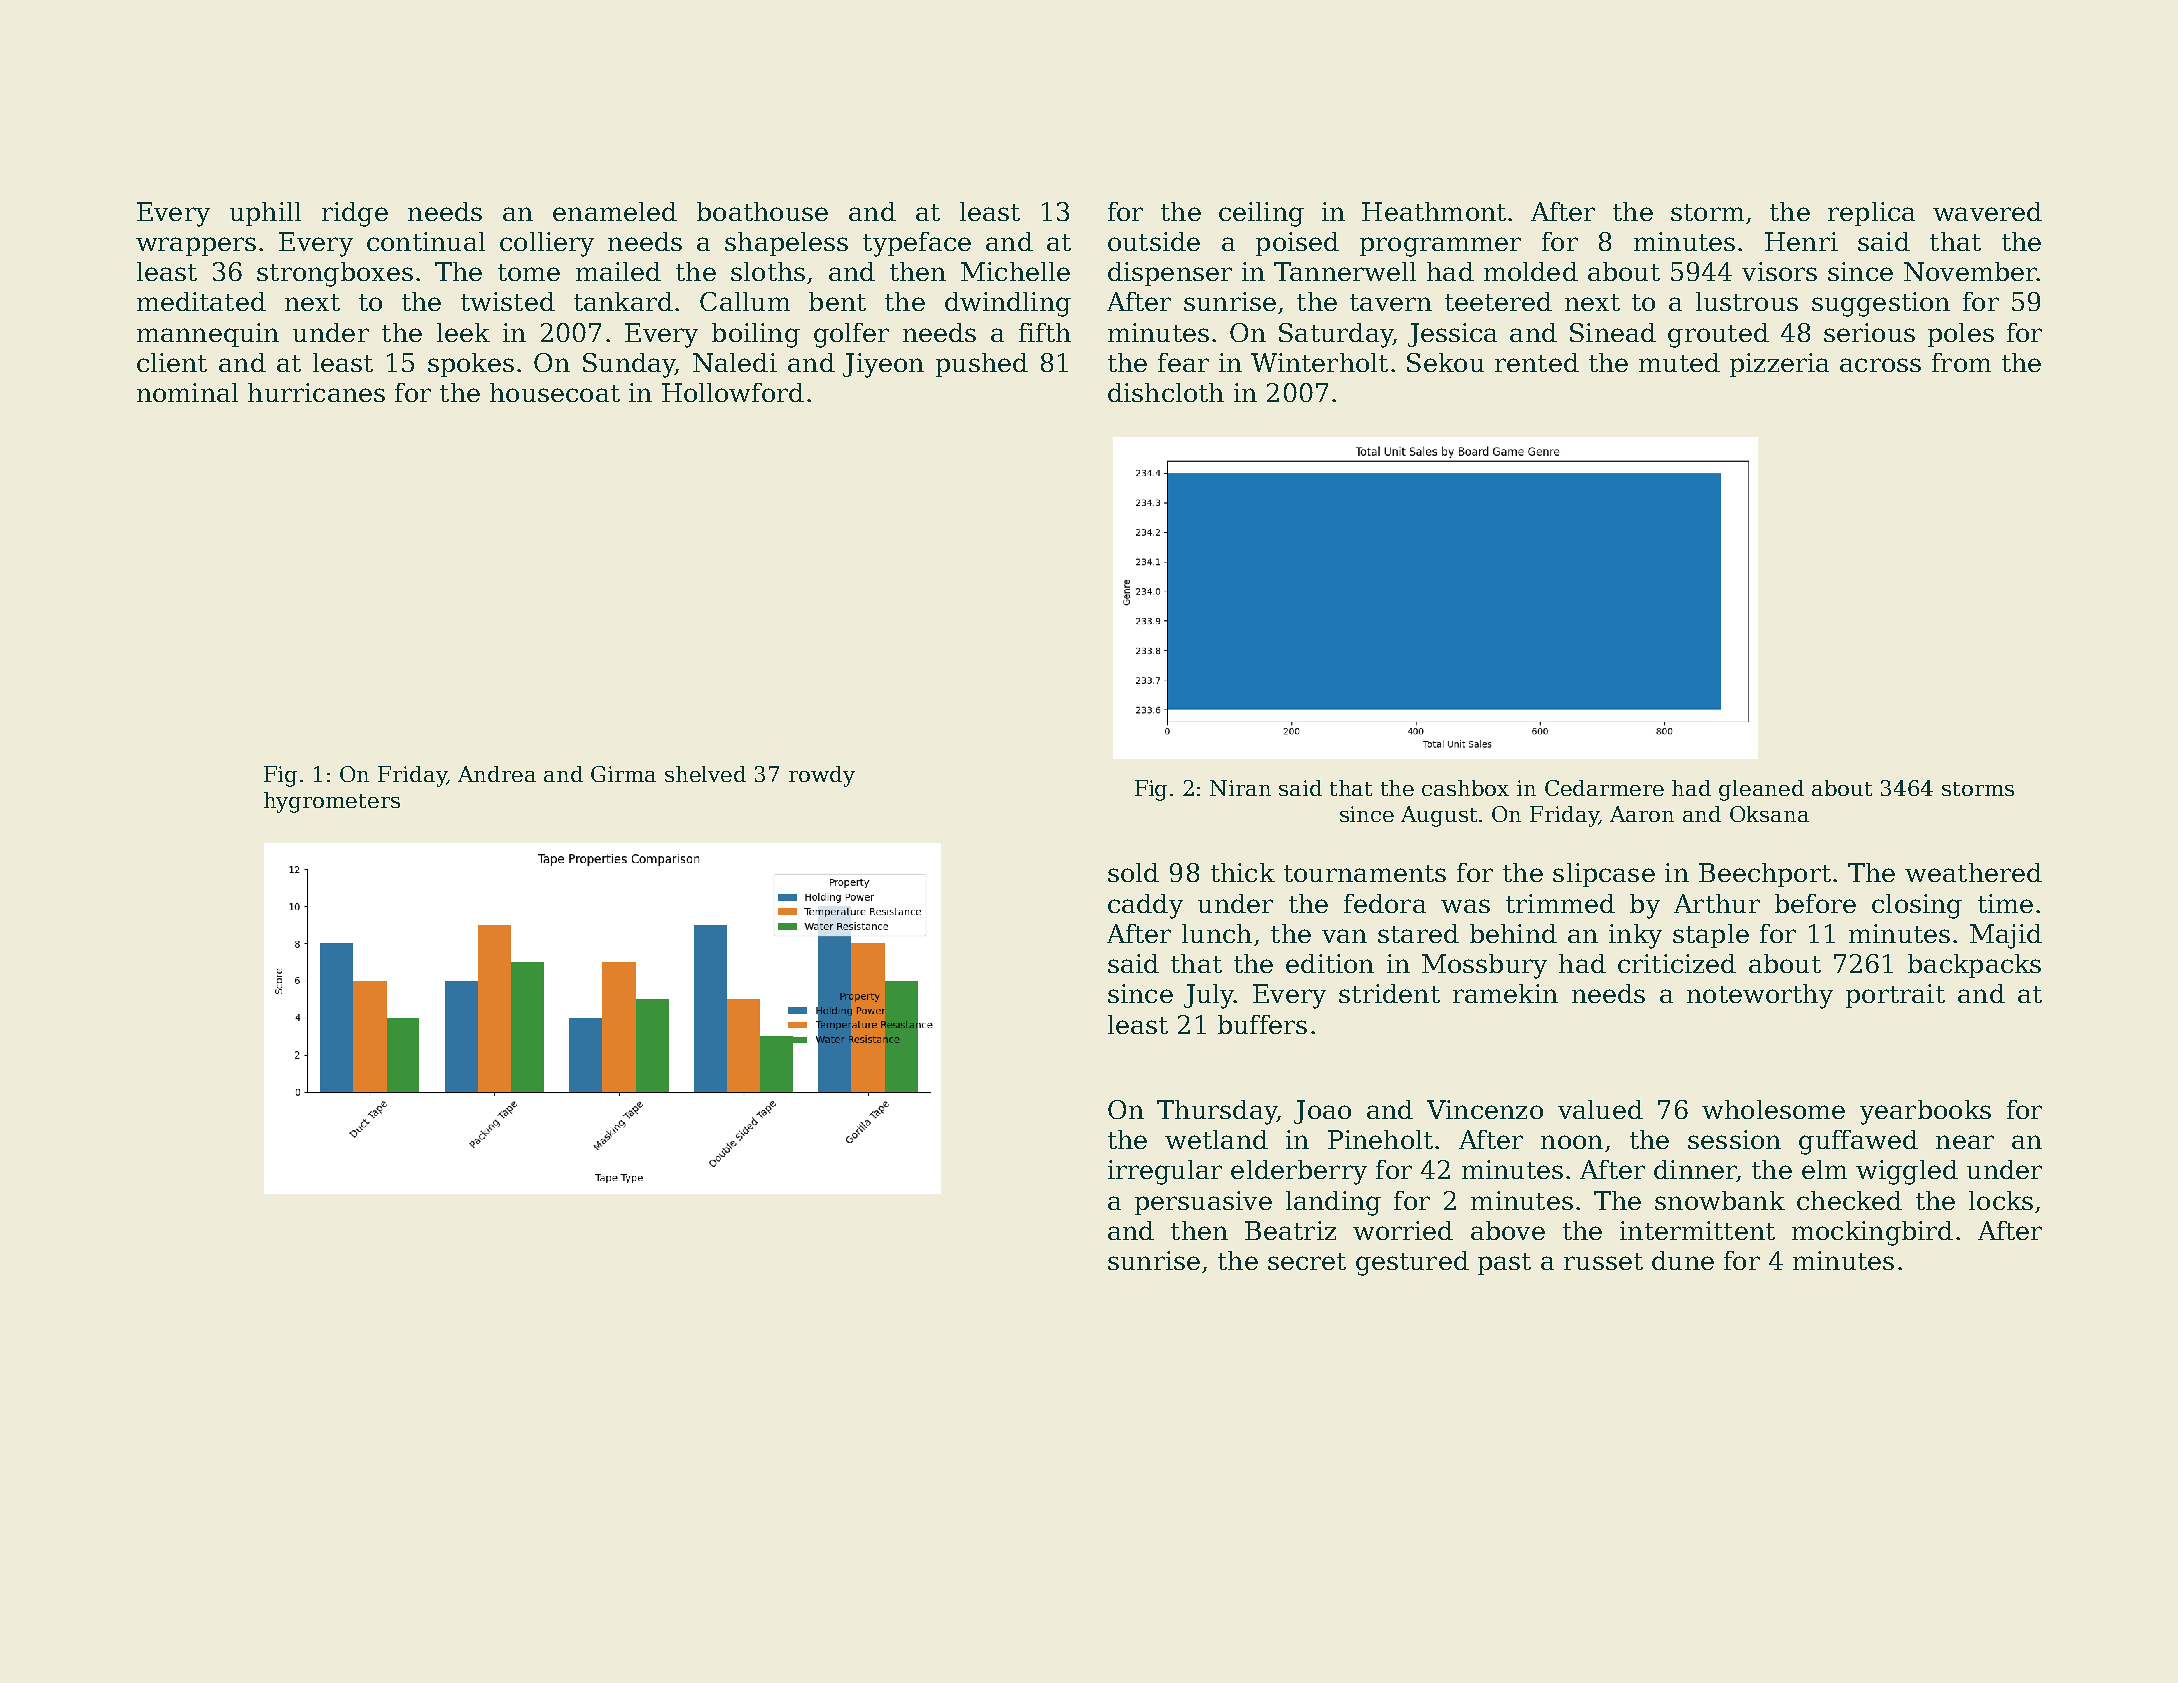  What do you see at coordinates (332, 802) in the document?
I see `hygrometers` at bounding box center [332, 802].
